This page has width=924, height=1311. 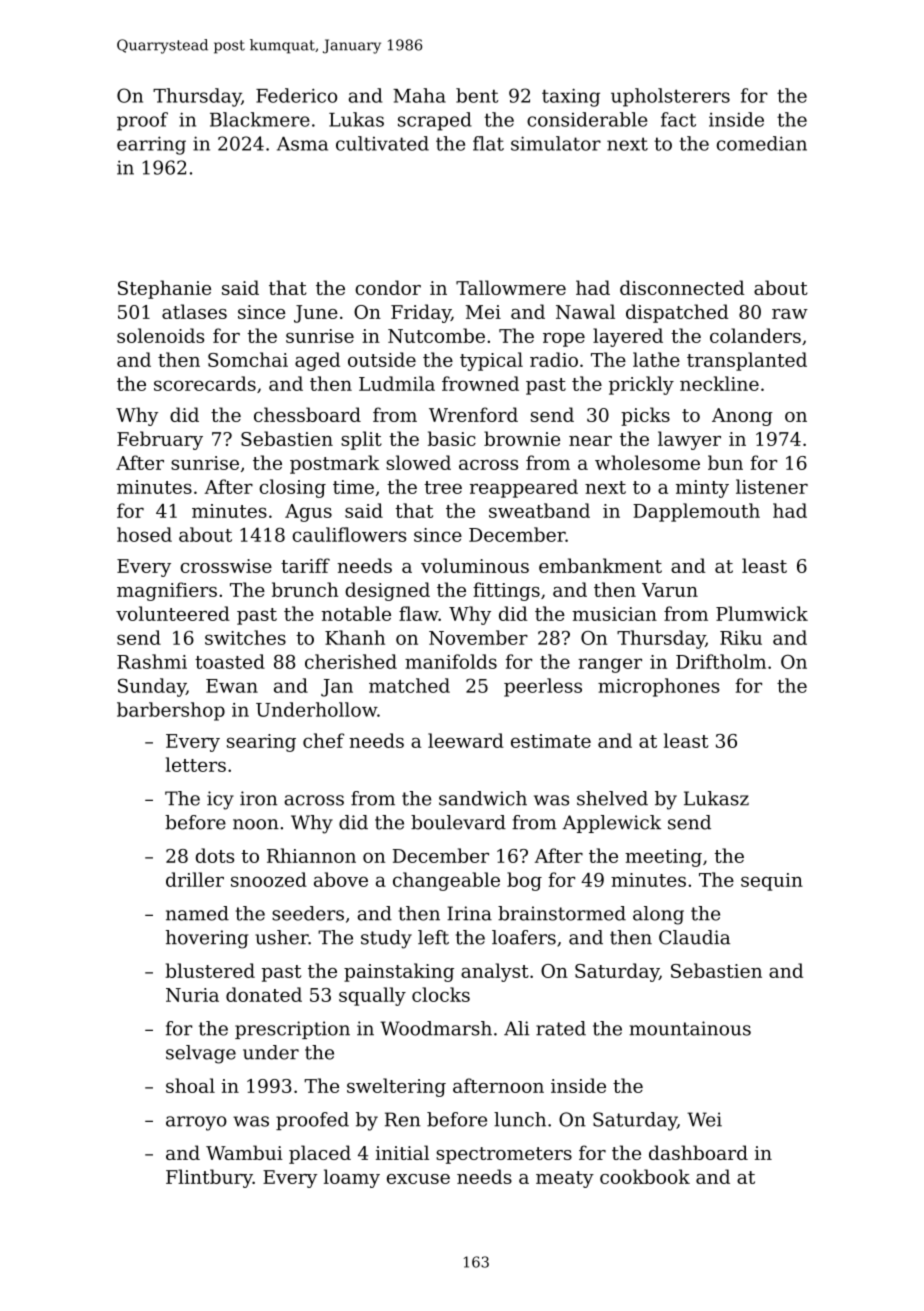 What do you see at coordinates (164, 289) in the page?
I see `Stephanie` at bounding box center [164, 289].
